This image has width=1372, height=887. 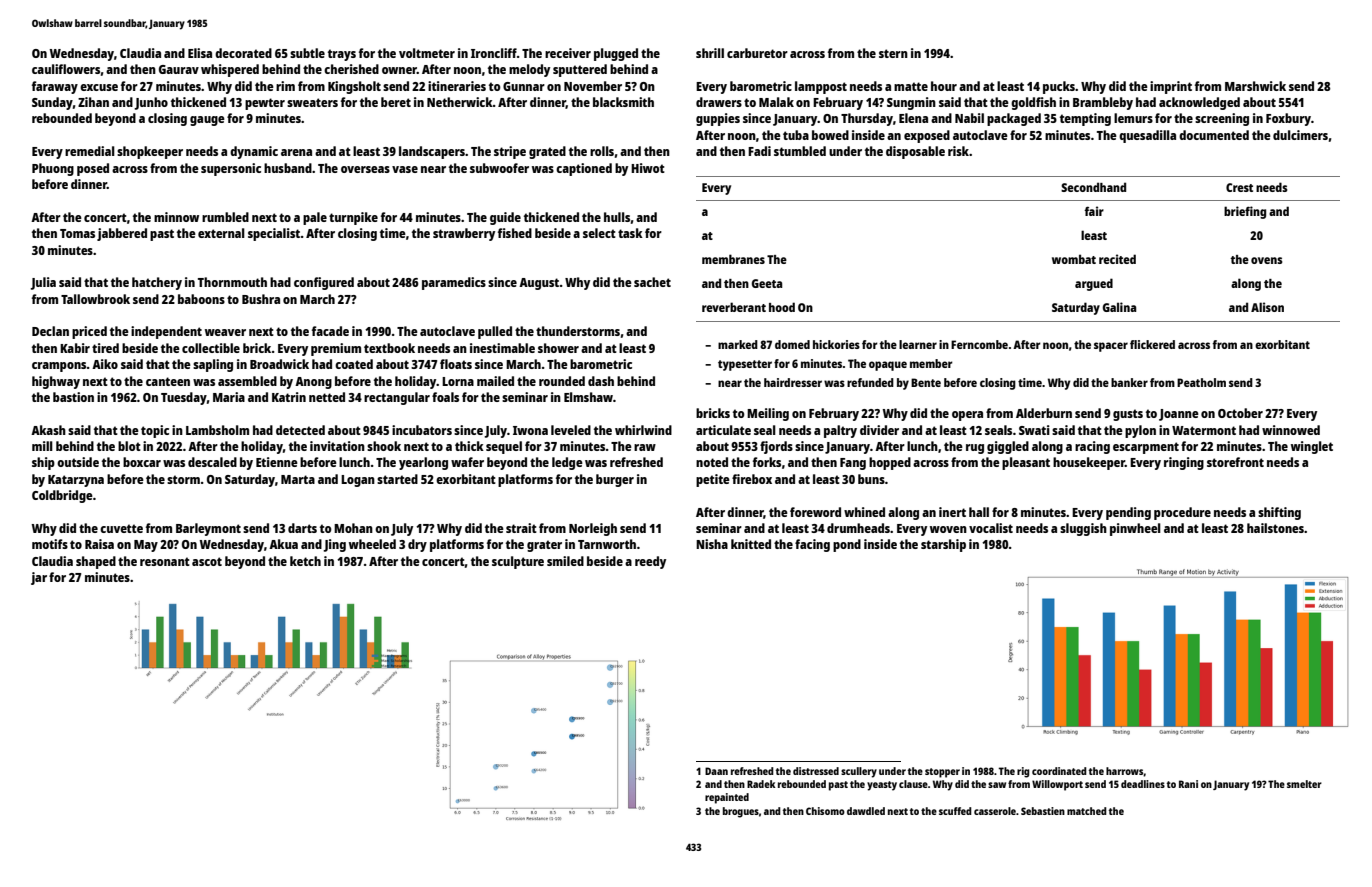 What do you see at coordinates (969, 118) in the image?
I see `Nabil` at bounding box center [969, 118].
